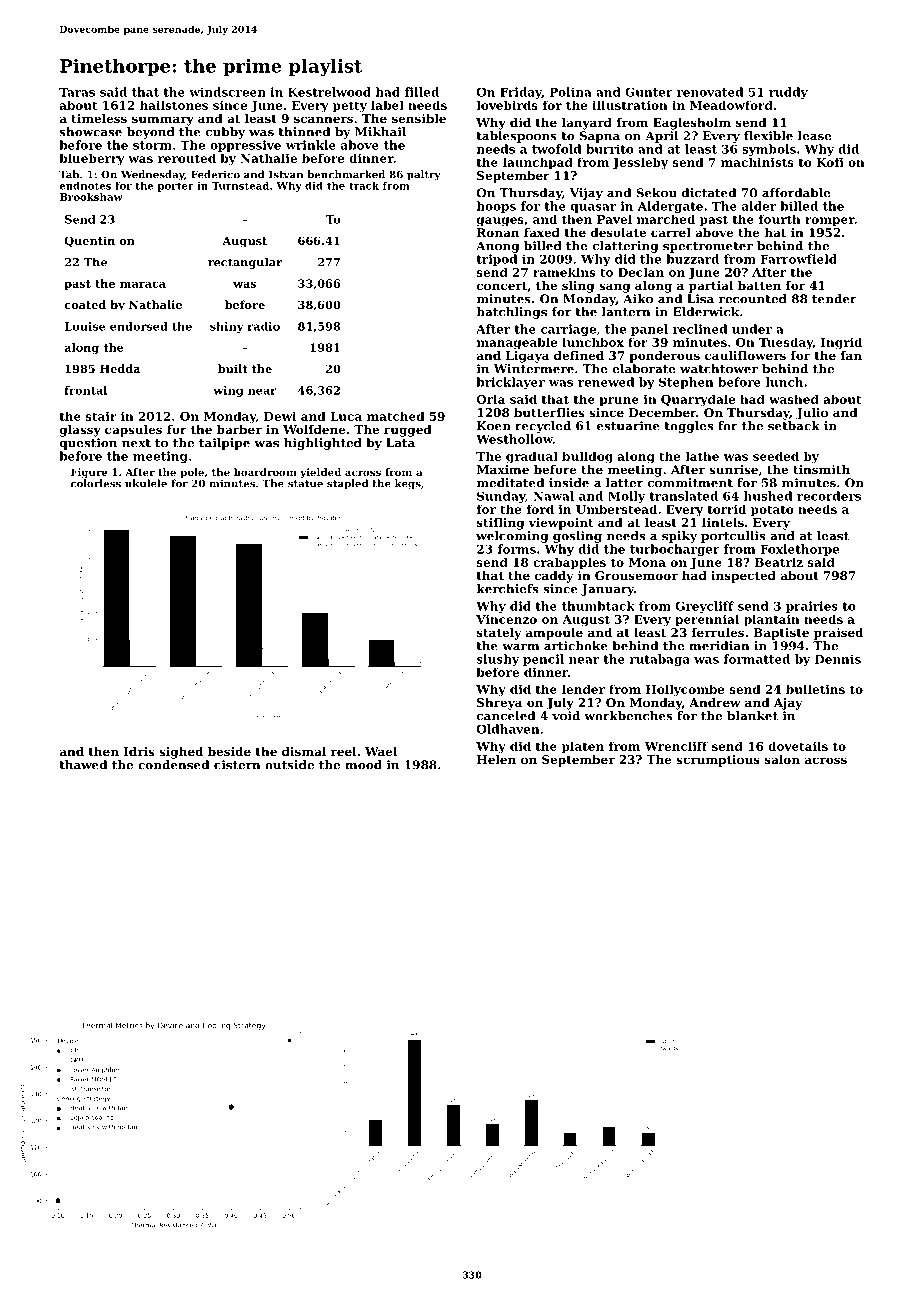 The image size is (924, 1308). What do you see at coordinates (227, 92) in the screenshot?
I see `windscreen` at bounding box center [227, 92].
